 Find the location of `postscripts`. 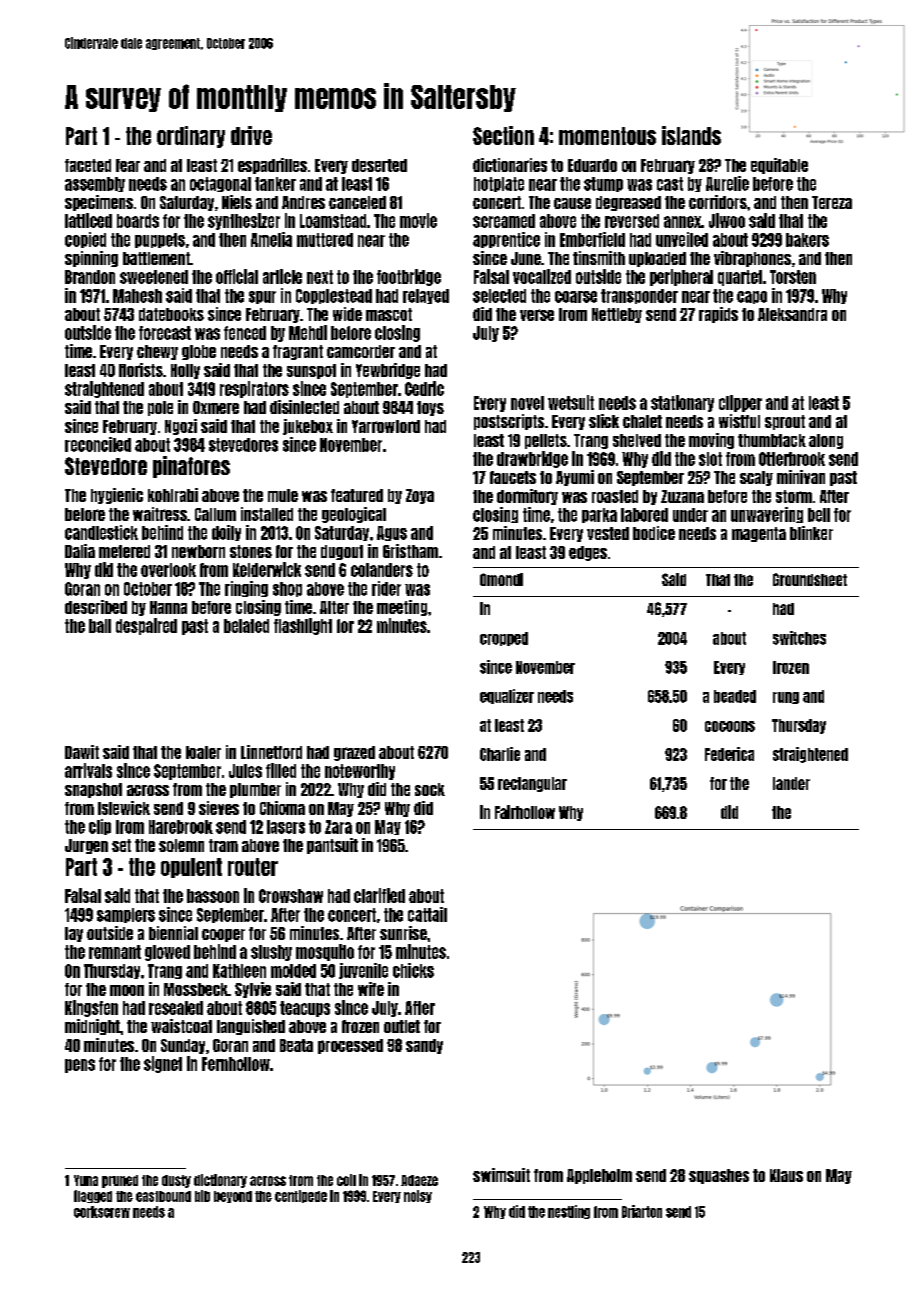

postscripts is located at coordinates (509, 422).
